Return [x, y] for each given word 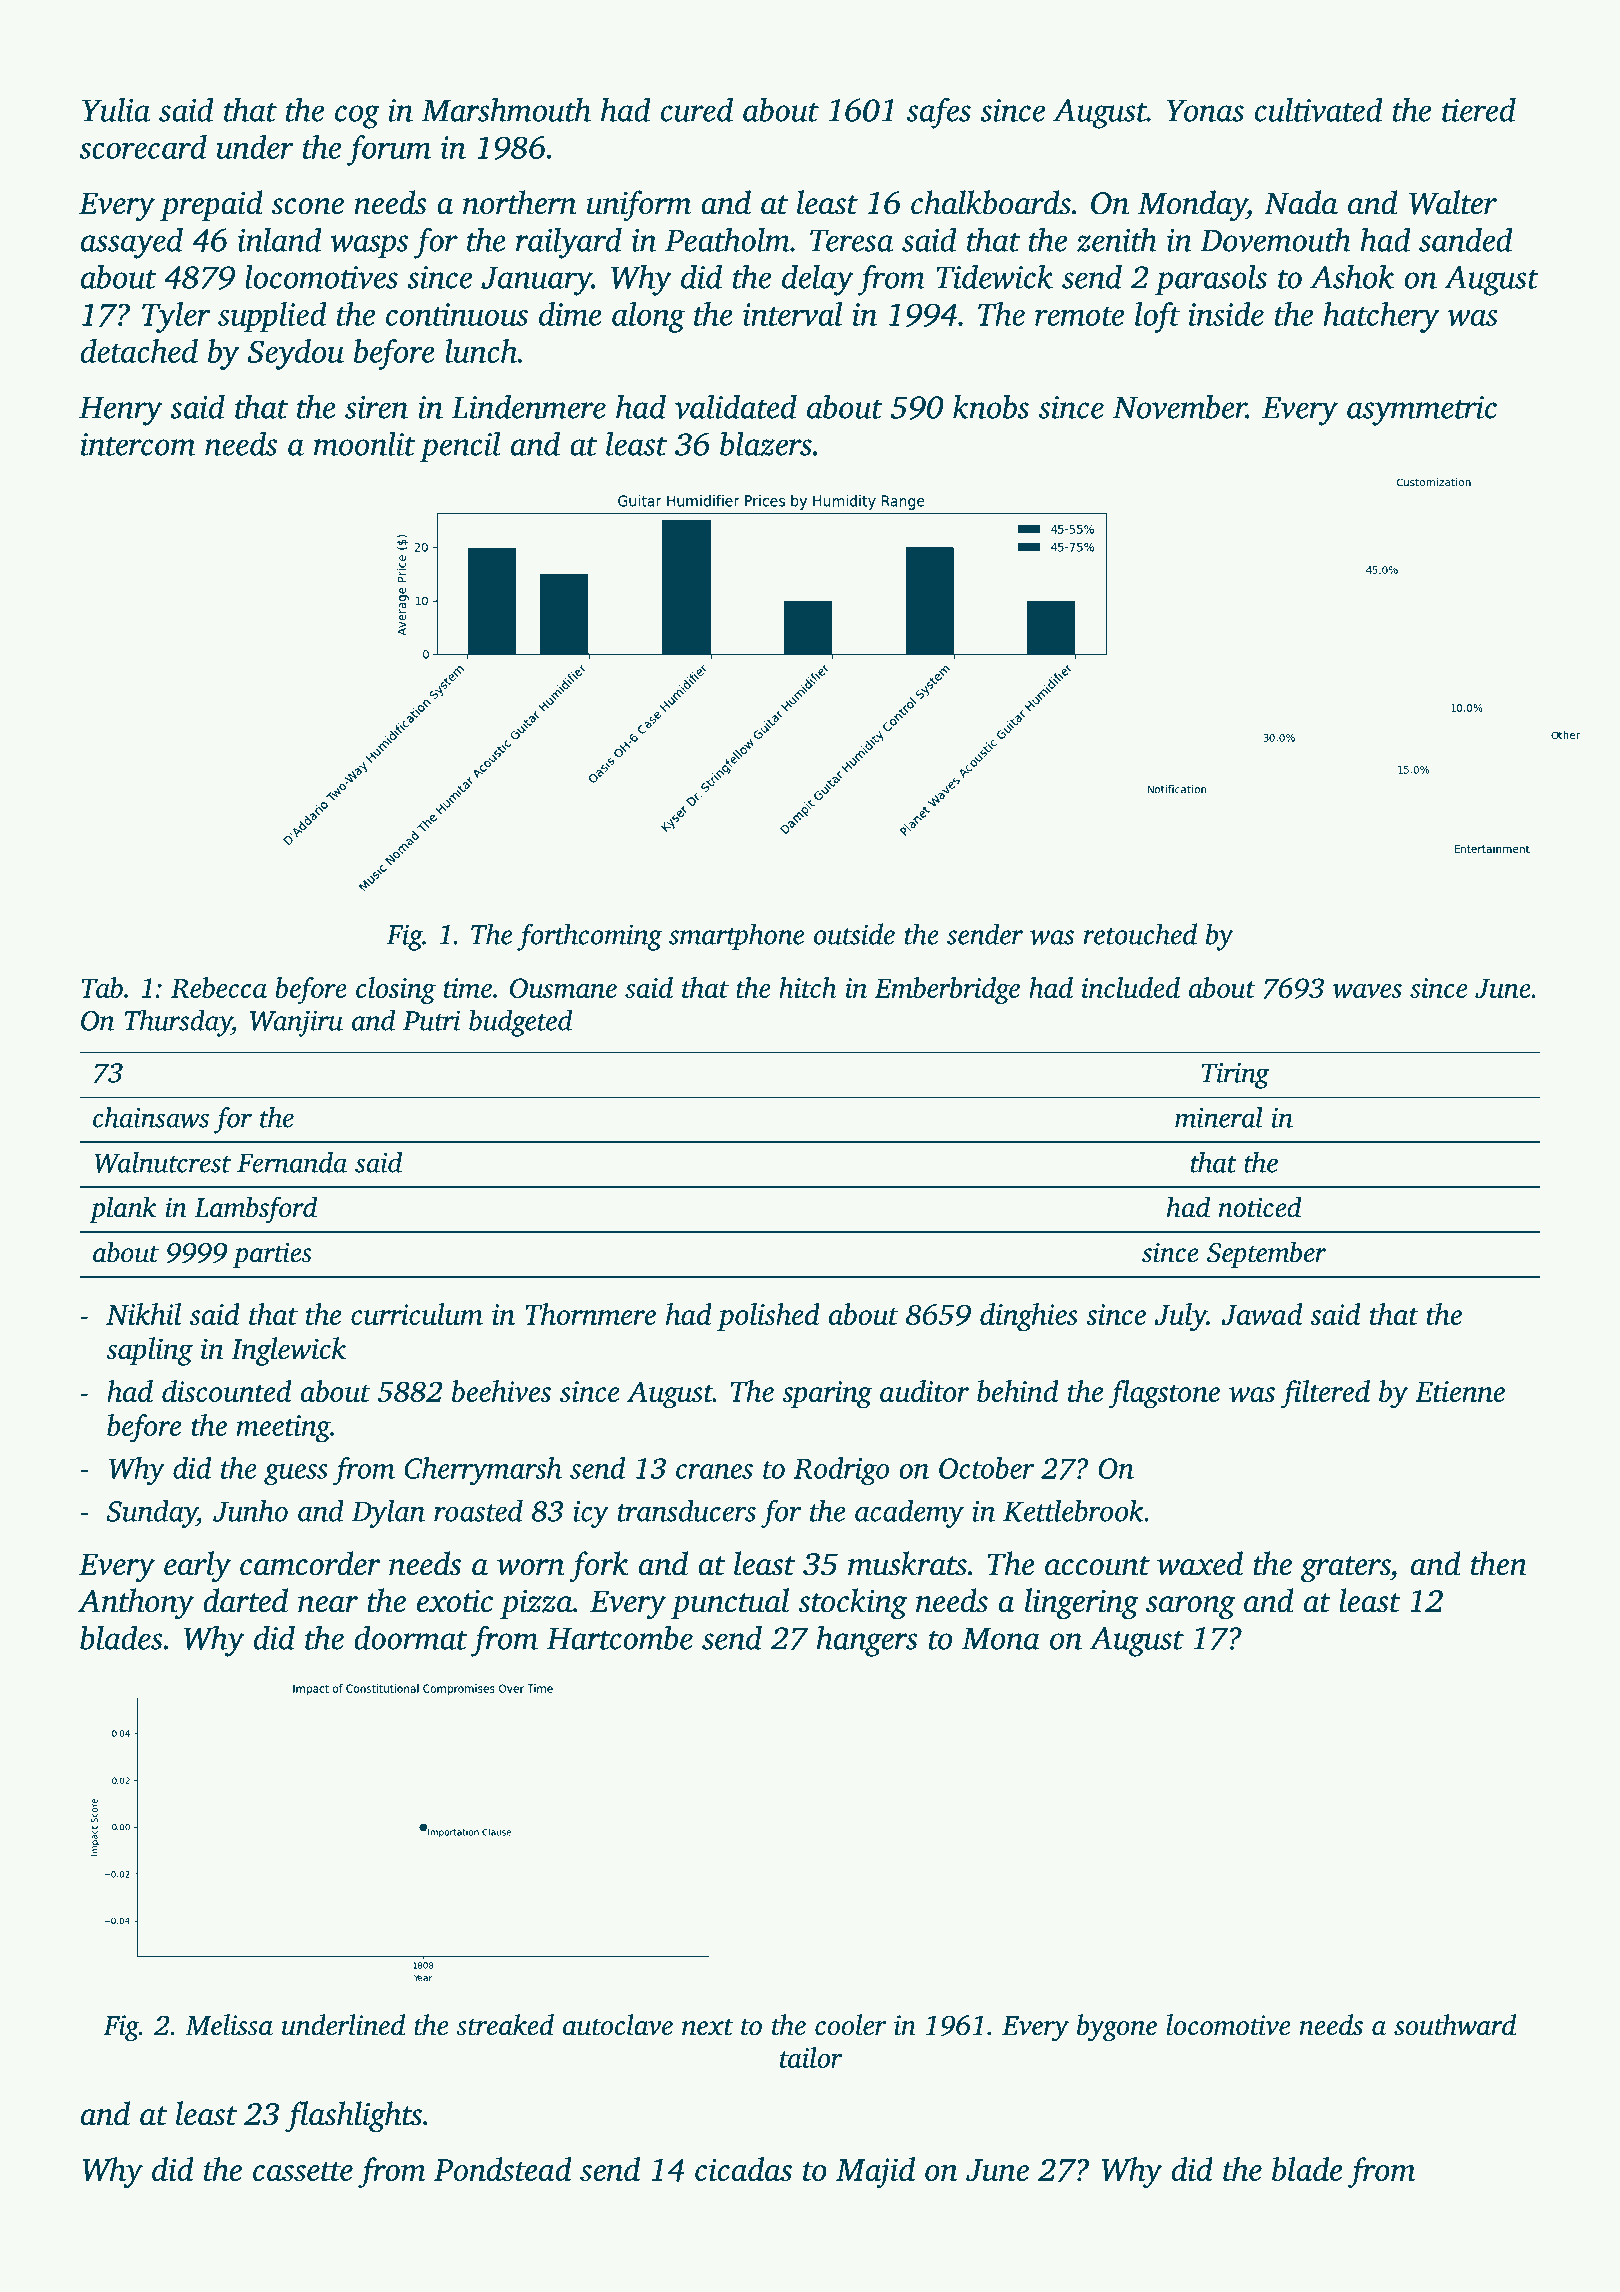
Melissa [229, 2025]
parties [272, 1255]
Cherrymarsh [483, 1471]
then [1499, 1563]
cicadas [743, 2169]
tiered [1479, 109]
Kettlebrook [1073, 1510]
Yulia [116, 109]
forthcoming [589, 937]
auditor [924, 1391]
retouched [1140, 934]
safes [939, 113]
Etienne [1460, 1391]
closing [396, 990]
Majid [875, 2172]
